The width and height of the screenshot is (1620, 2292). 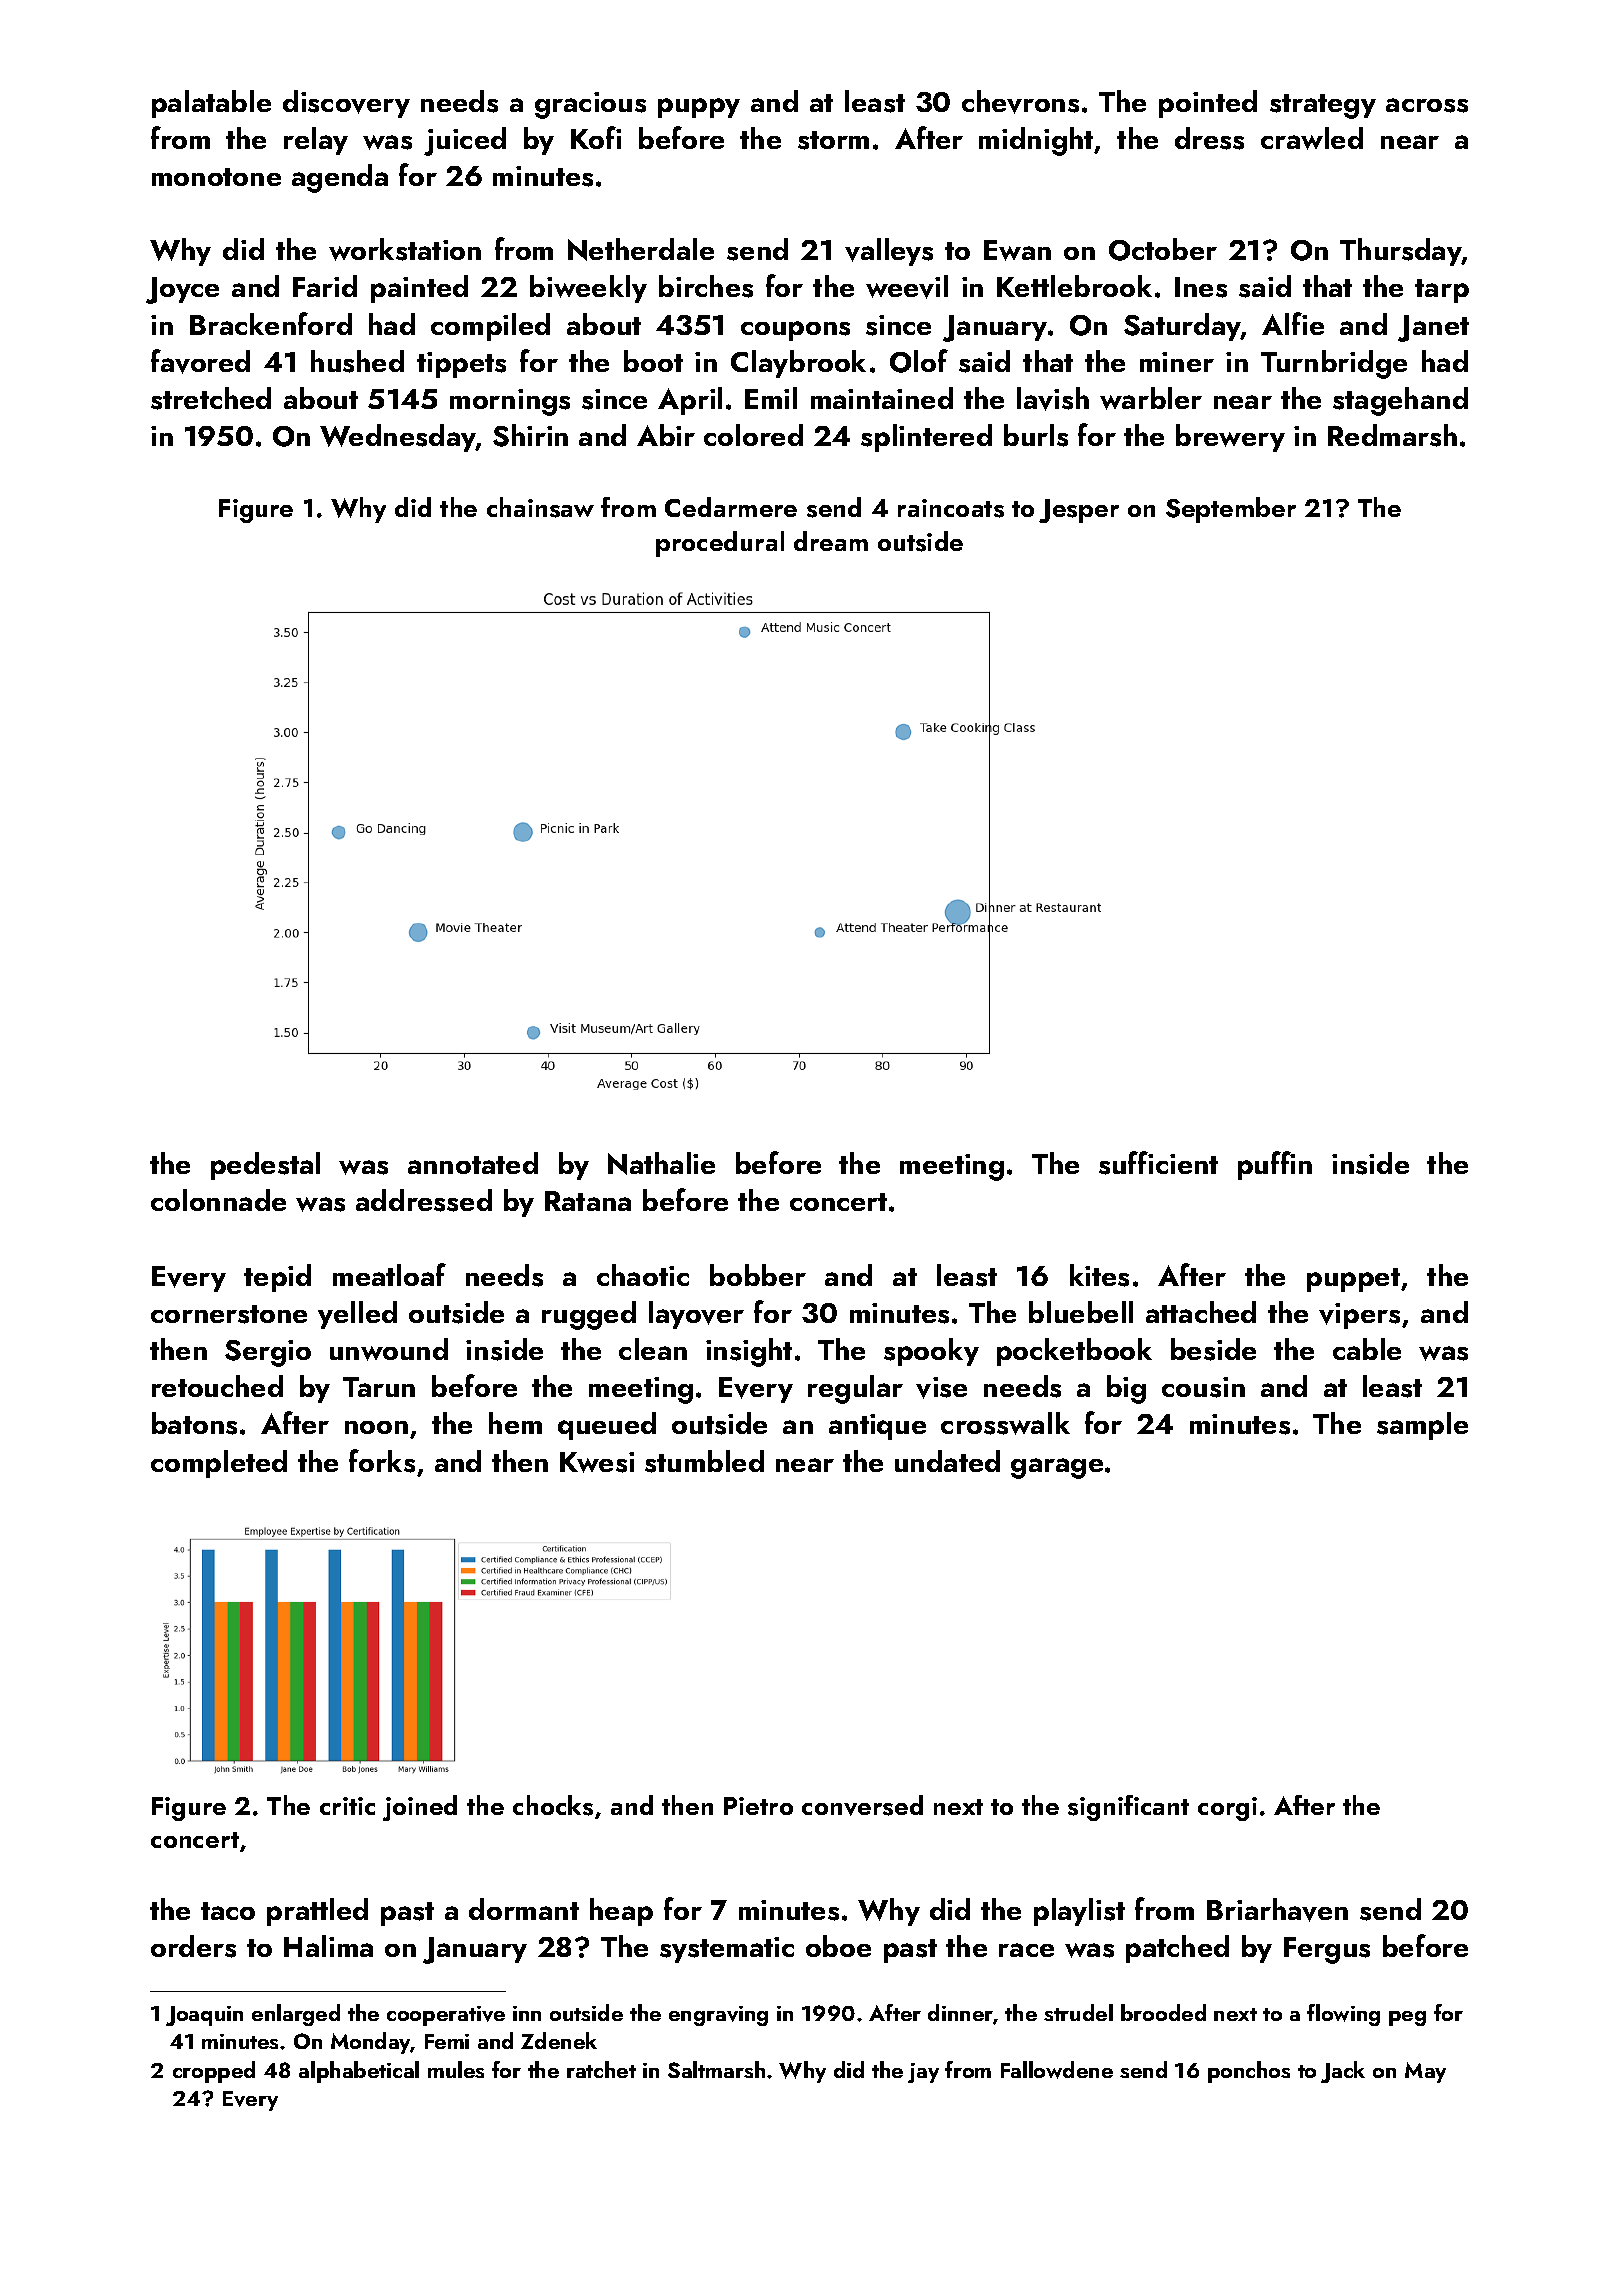 What do you see at coordinates (1323, 106) in the screenshot?
I see `strategy` at bounding box center [1323, 106].
